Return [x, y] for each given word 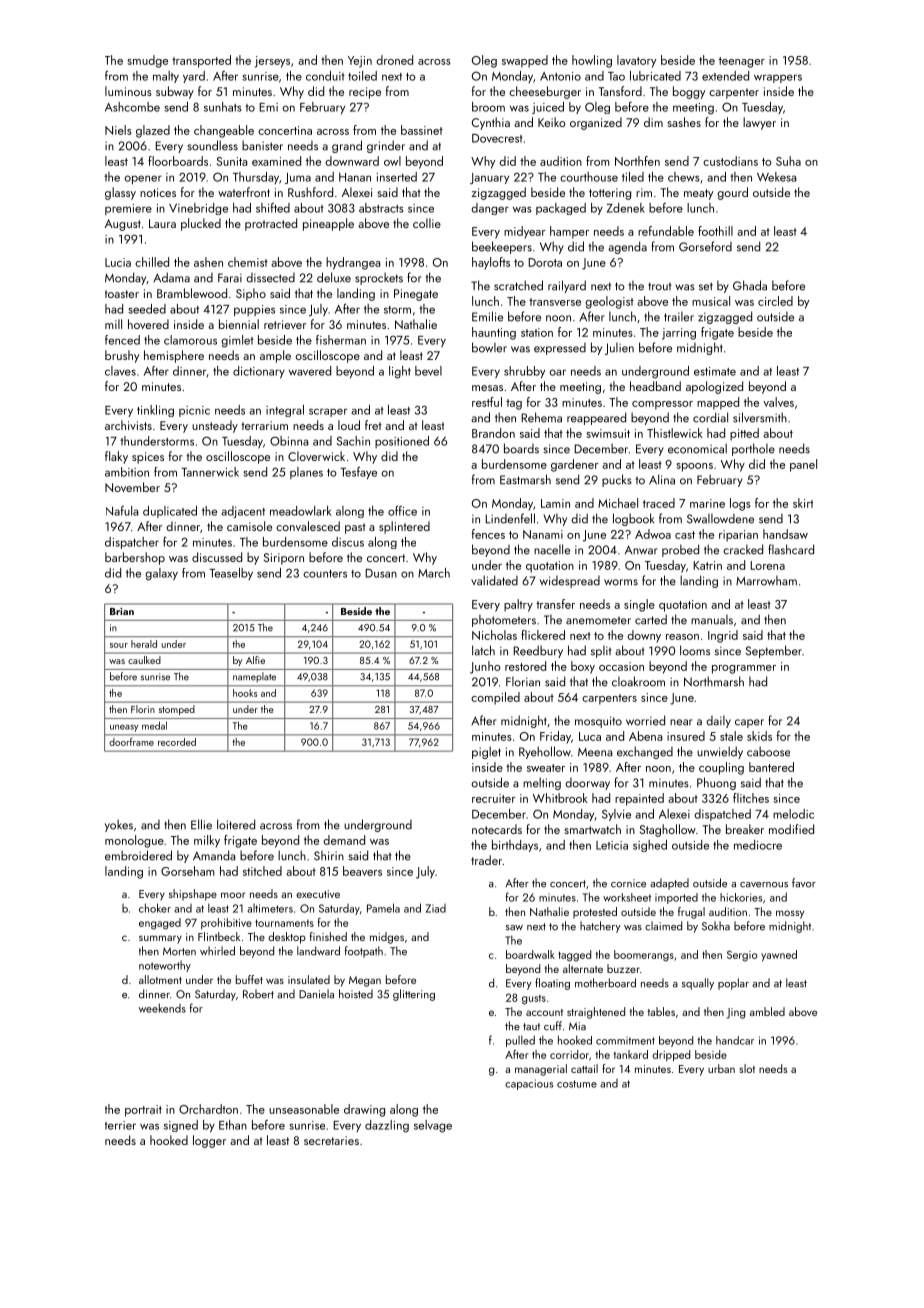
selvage [433, 1126]
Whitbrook [560, 798]
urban [721, 1068]
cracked [743, 549]
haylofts [491, 263]
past [355, 528]
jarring [679, 334]
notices [158, 192]
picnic [194, 411]
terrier [120, 1125]
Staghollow [668, 830]
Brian [122, 611]
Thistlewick [675, 433]
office [402, 510]
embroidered [138, 855]
